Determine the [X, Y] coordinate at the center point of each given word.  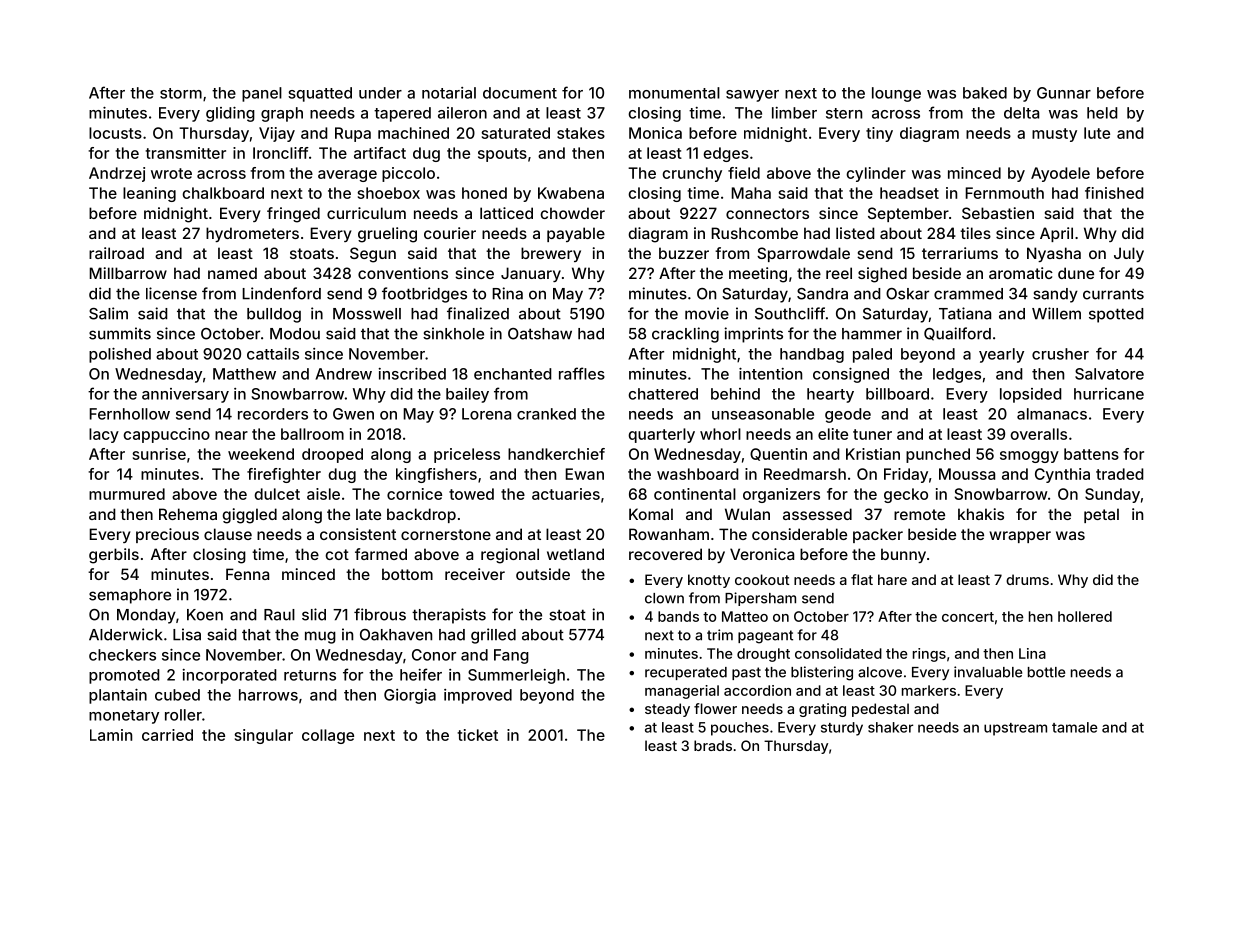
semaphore [130, 596]
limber [794, 113]
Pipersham [760, 599]
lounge [896, 94]
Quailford [957, 334]
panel [262, 94]
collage [328, 736]
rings [929, 655]
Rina [507, 293]
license [171, 293]
